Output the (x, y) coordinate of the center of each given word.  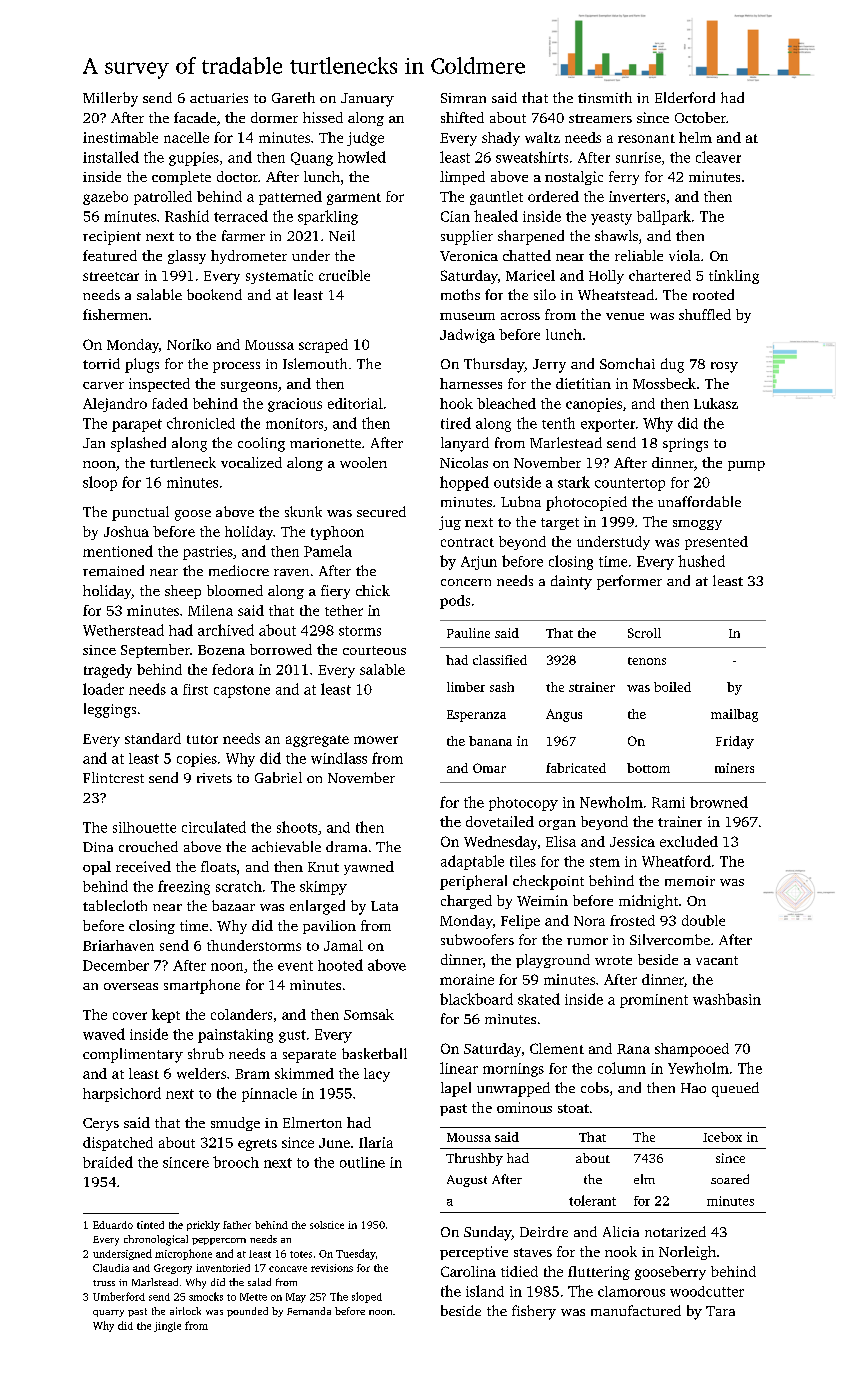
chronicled (201, 423)
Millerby (110, 99)
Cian (455, 216)
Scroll (644, 633)
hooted (340, 965)
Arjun (479, 563)
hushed (701, 561)
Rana (633, 1049)
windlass (339, 758)
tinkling (734, 277)
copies (197, 760)
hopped (464, 483)
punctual (140, 513)
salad (259, 1282)
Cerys (101, 1124)
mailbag (734, 715)
